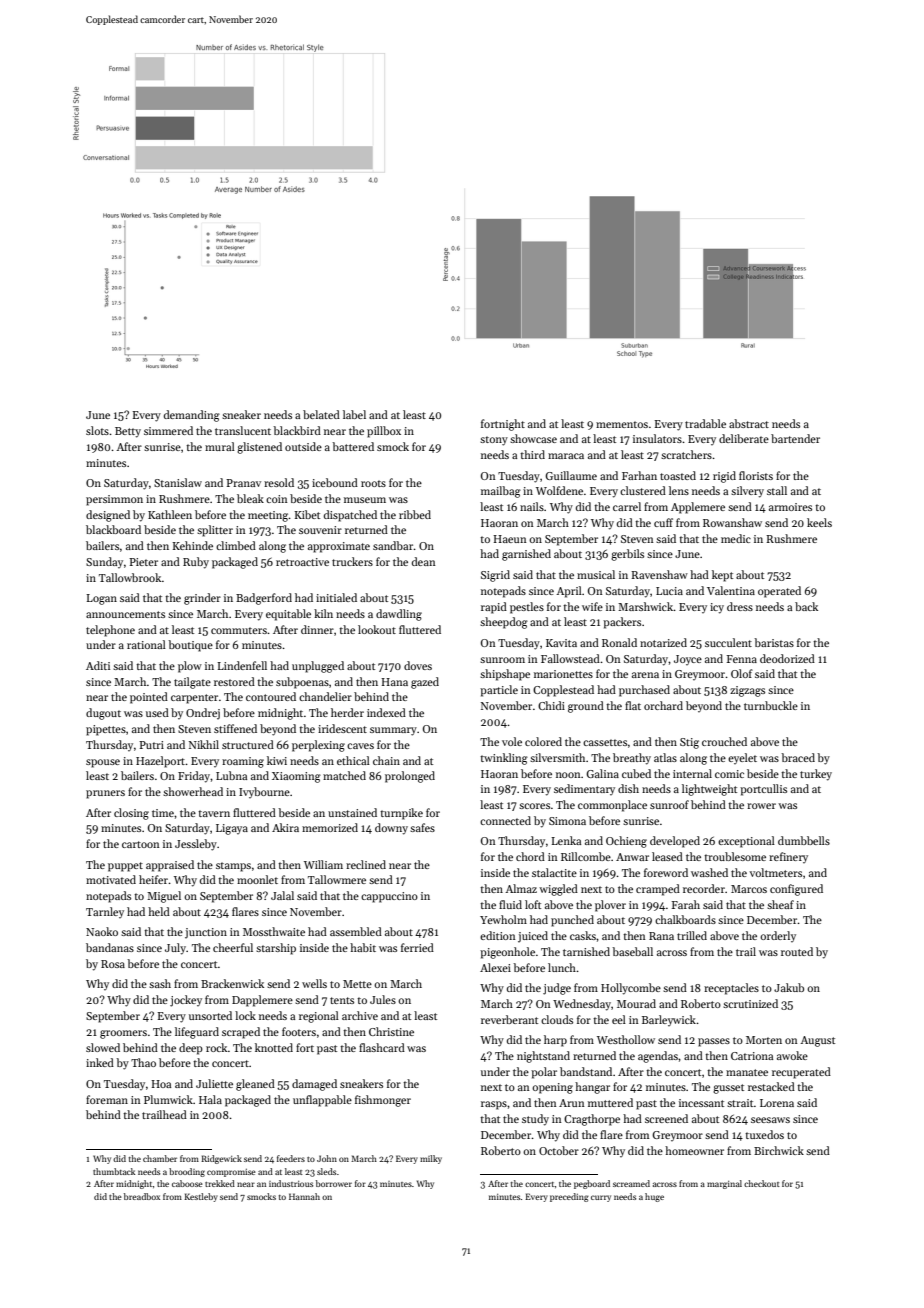 The height and width of the page is (1308, 924). Describe the element at coordinates (221, 1159) in the page. I see `Ridgewick` at that location.
